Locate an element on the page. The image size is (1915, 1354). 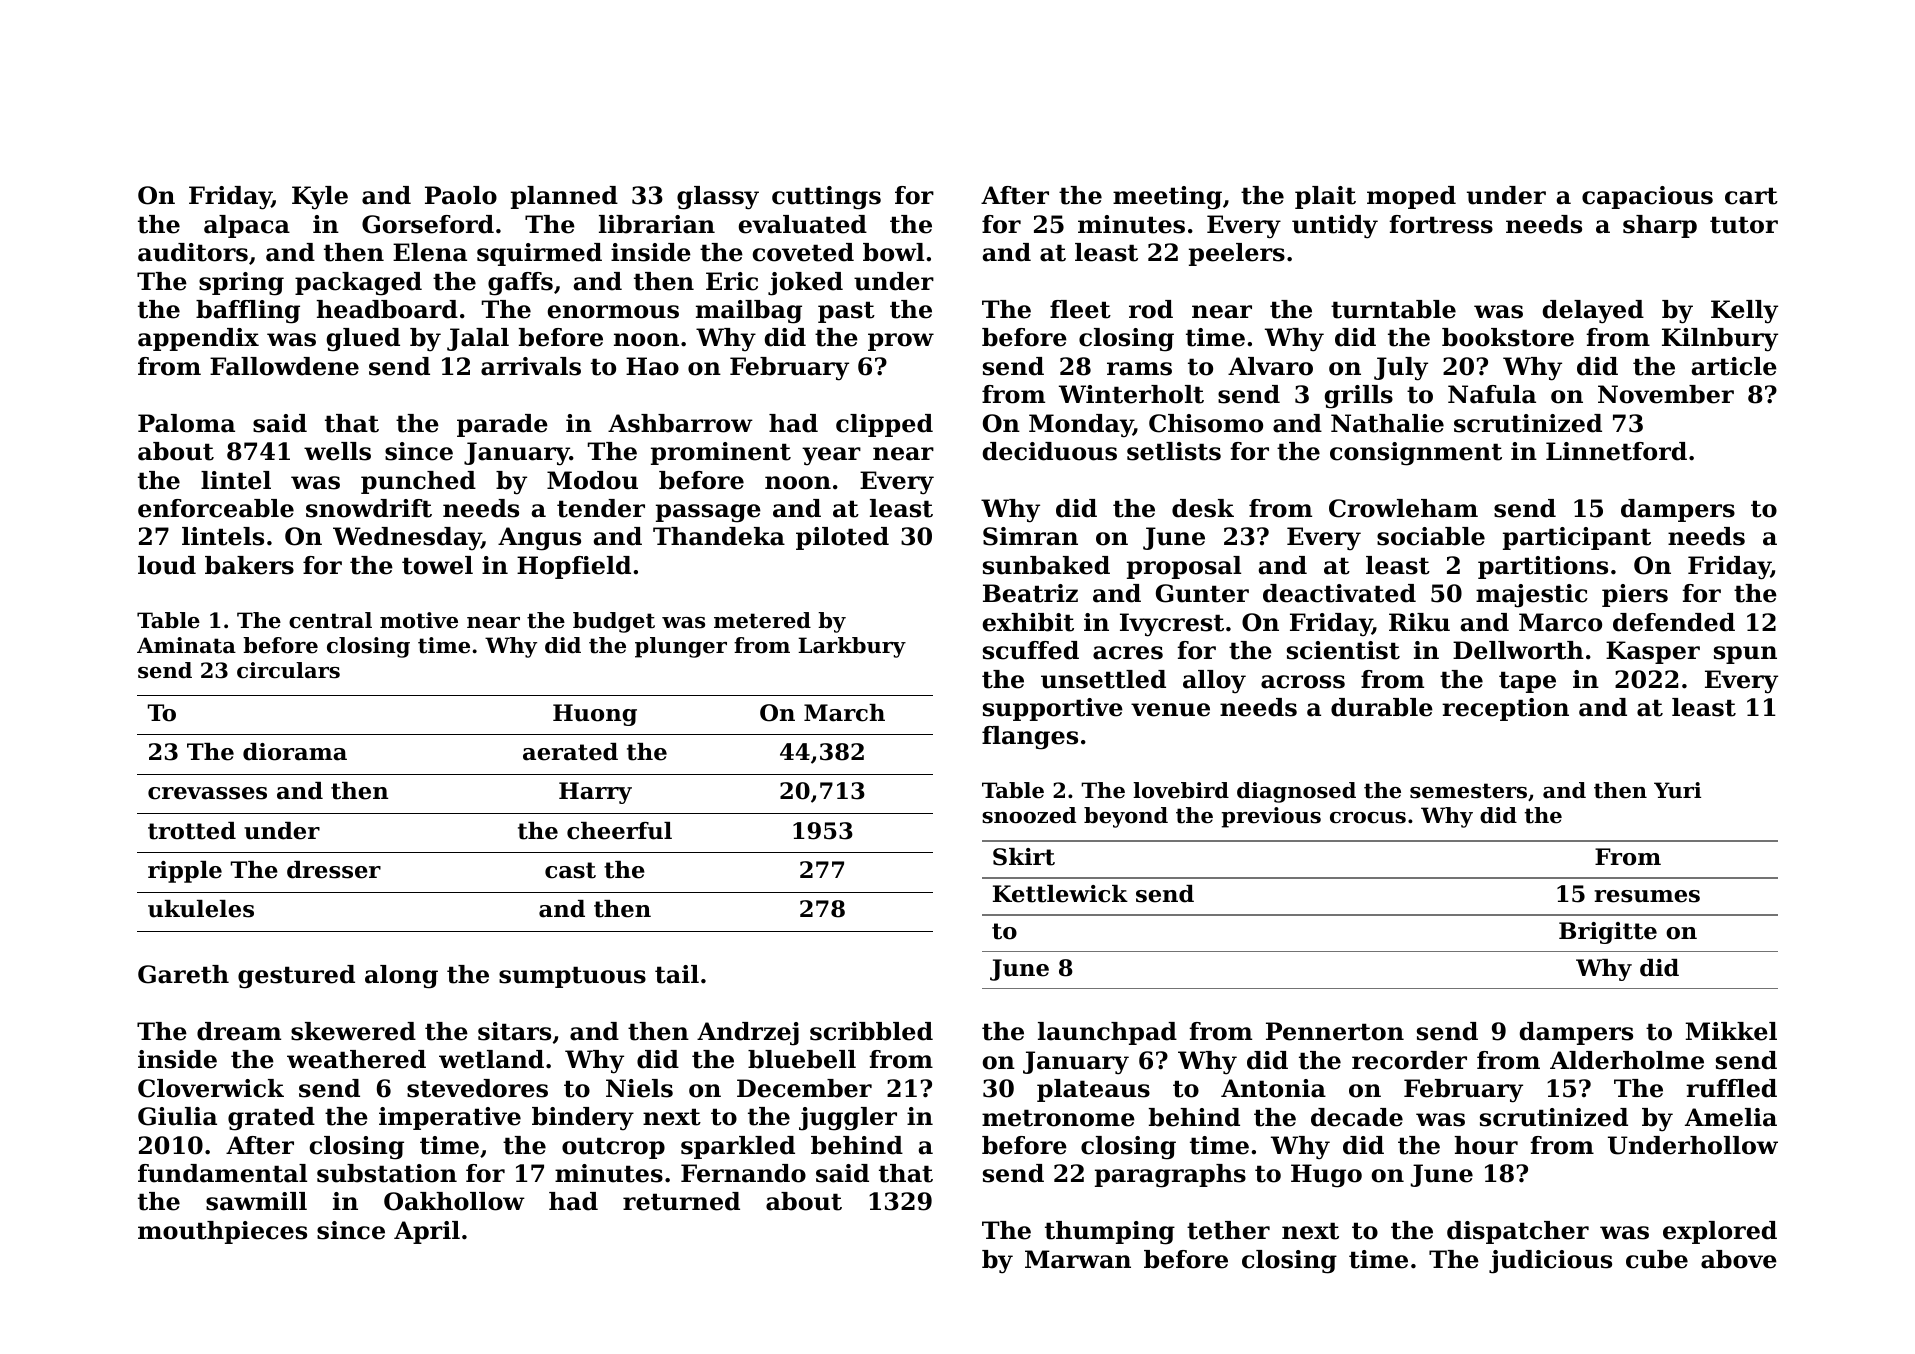
Nathalie is located at coordinates (1387, 423).
